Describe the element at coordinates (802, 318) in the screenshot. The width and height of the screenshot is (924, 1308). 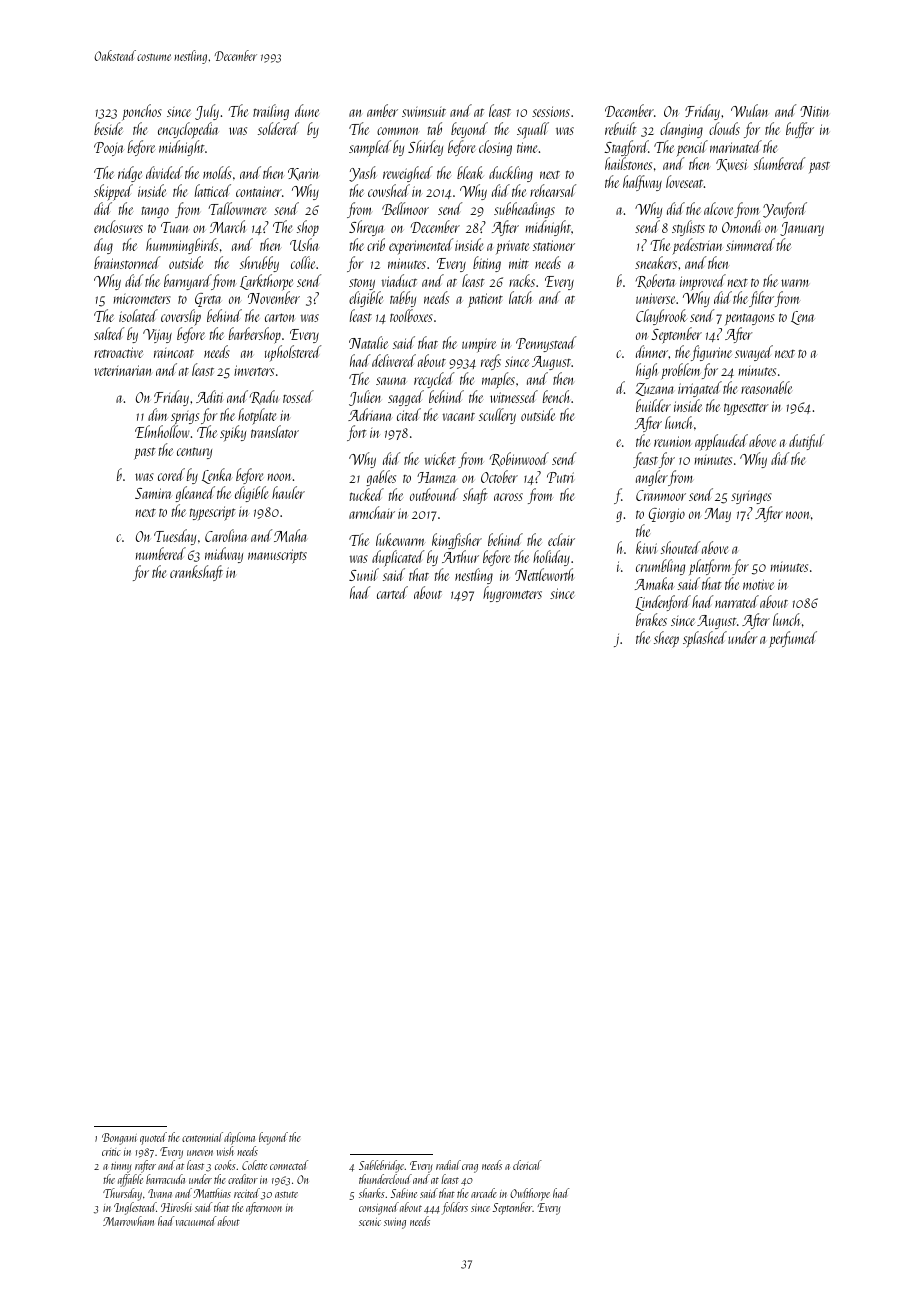
I see `Lena` at that location.
